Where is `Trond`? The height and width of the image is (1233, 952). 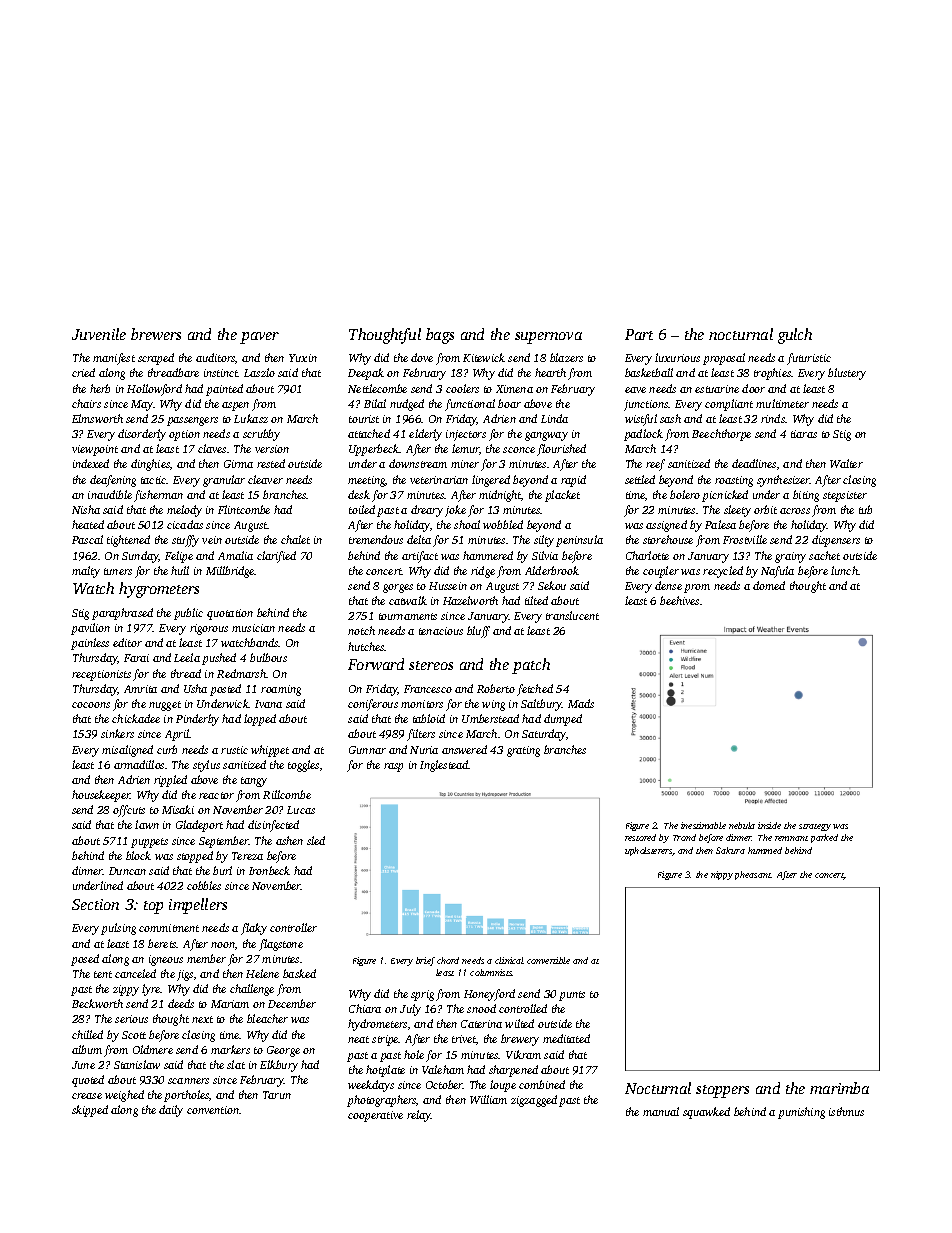
Trond is located at coordinates (684, 837).
